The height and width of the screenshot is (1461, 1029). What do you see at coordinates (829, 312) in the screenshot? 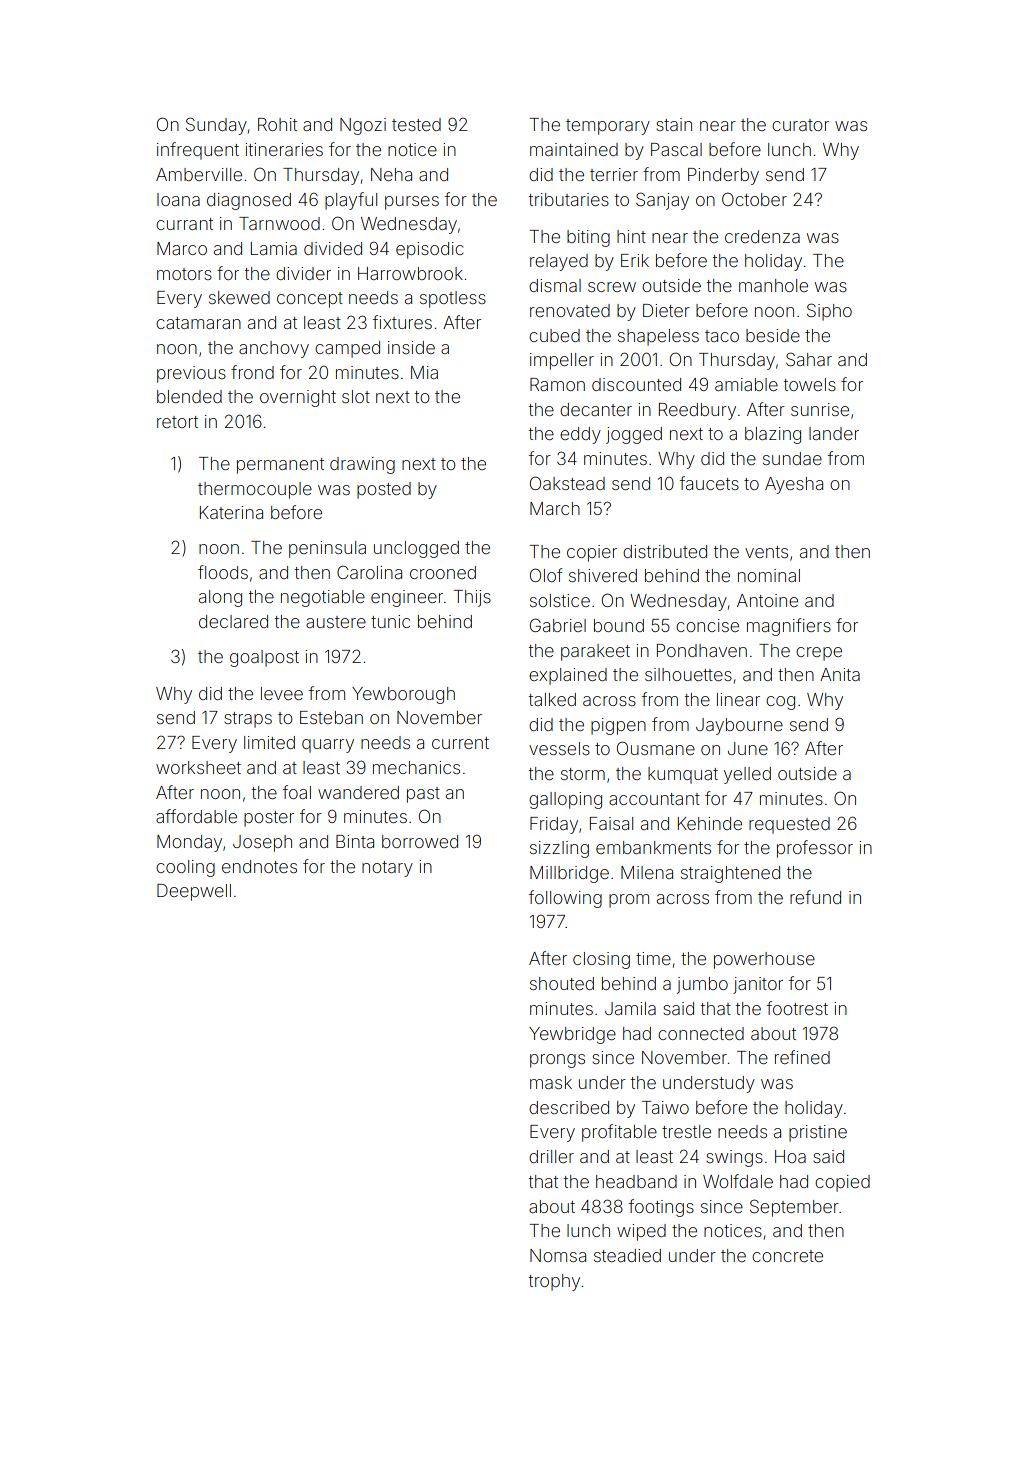
I see `Sipho` at bounding box center [829, 312].
